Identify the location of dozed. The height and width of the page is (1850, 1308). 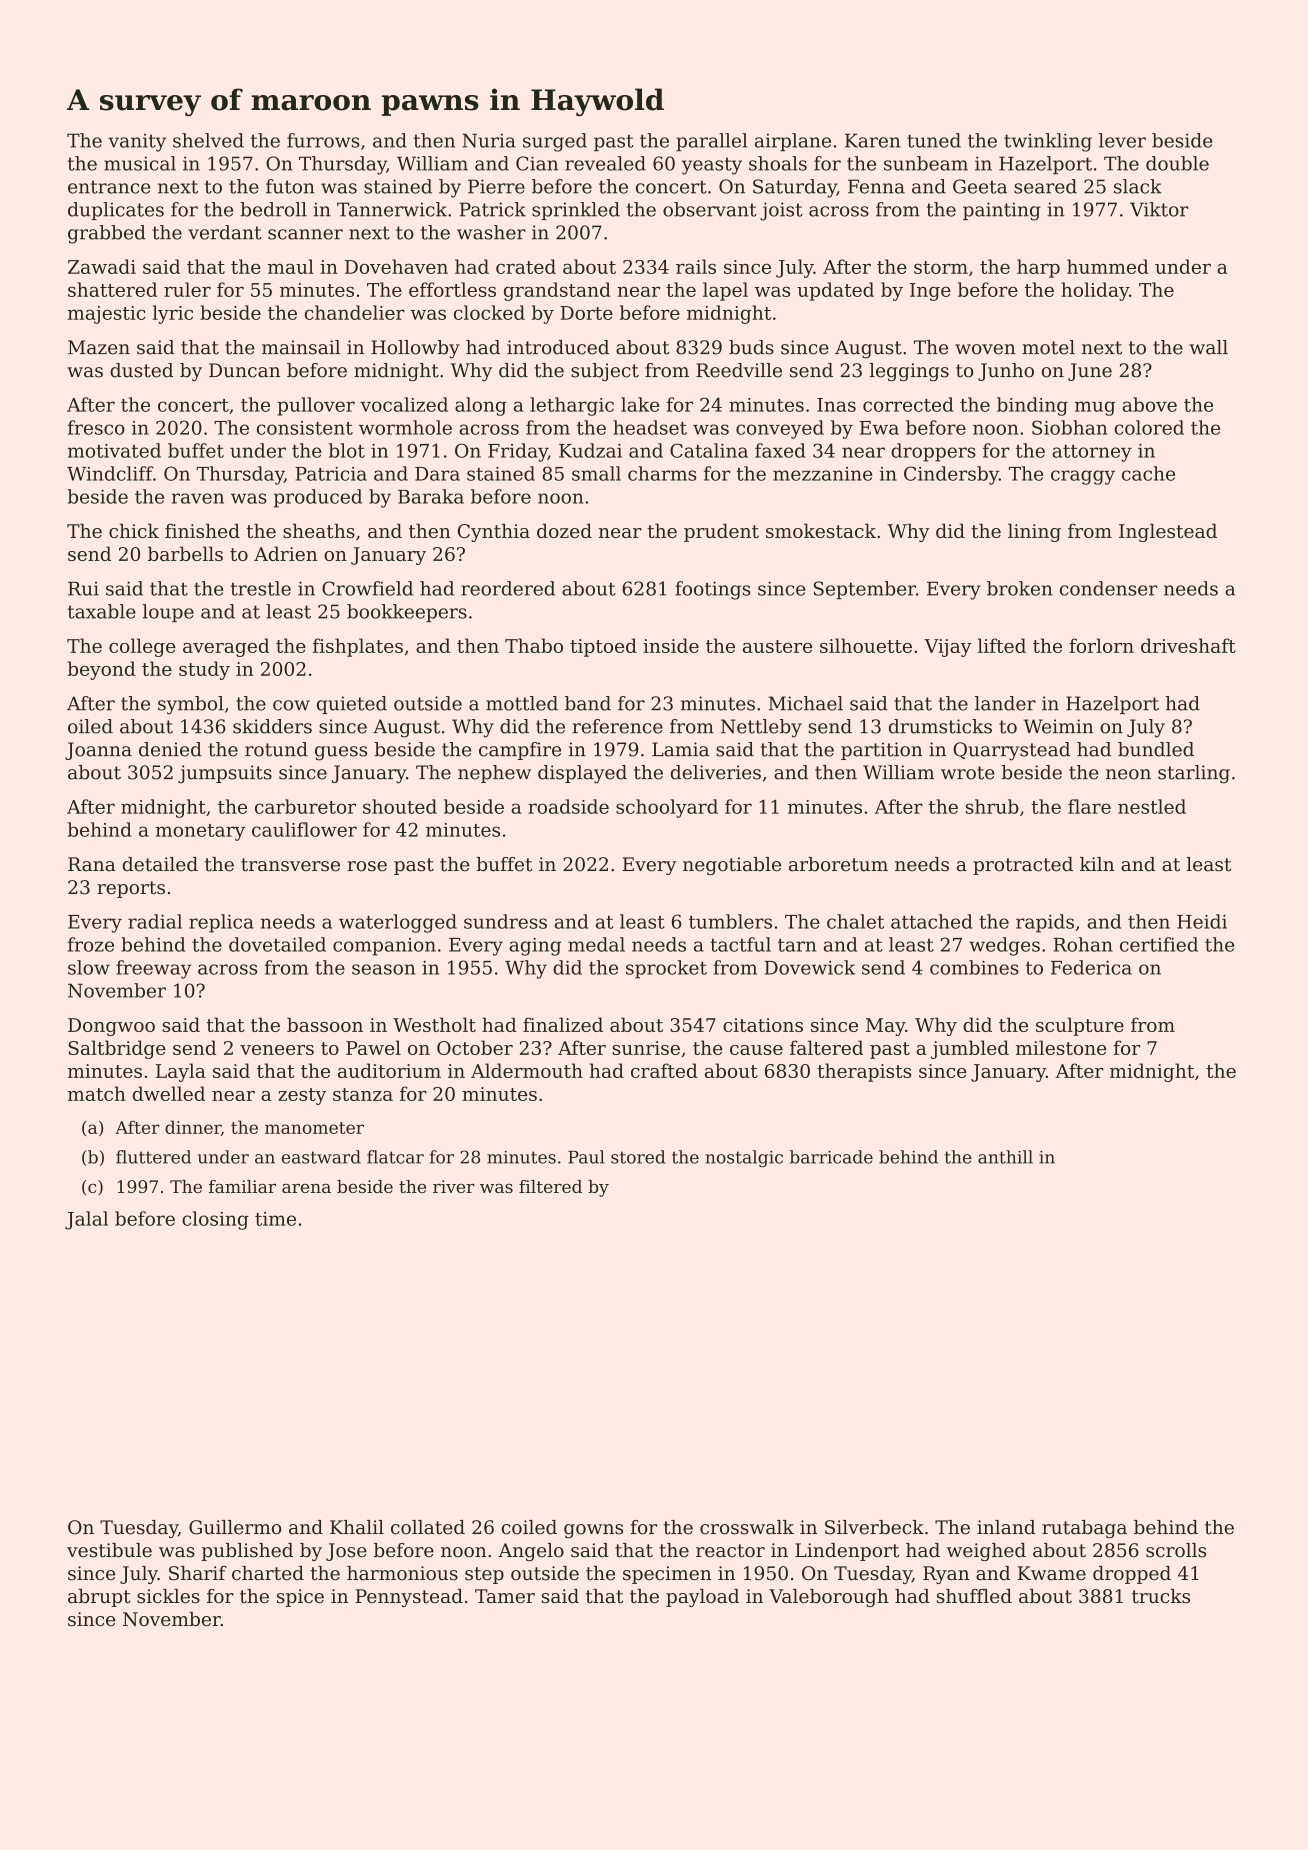
(564, 530).
